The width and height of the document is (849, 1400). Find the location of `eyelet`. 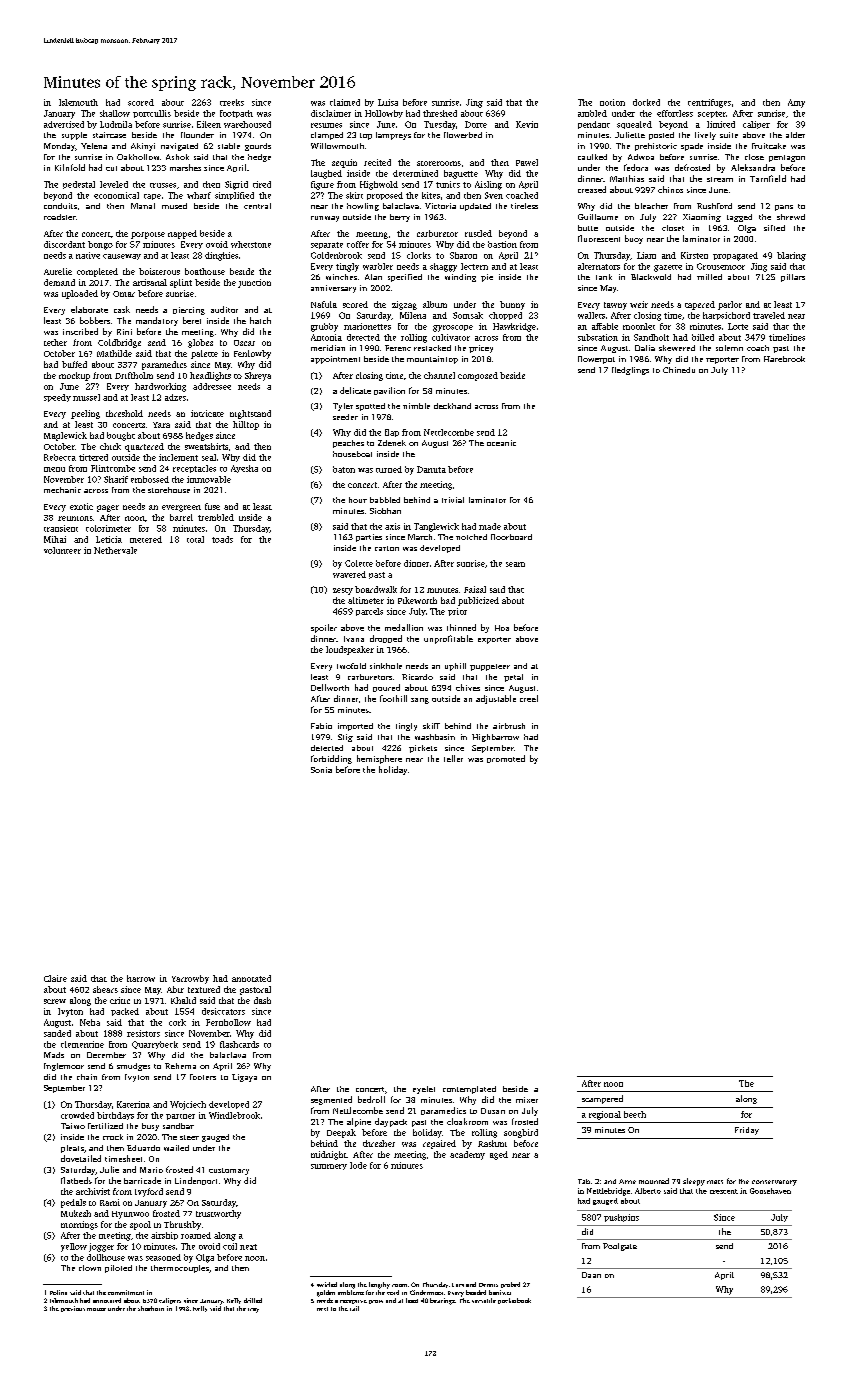

eyelet is located at coordinates (424, 1090).
